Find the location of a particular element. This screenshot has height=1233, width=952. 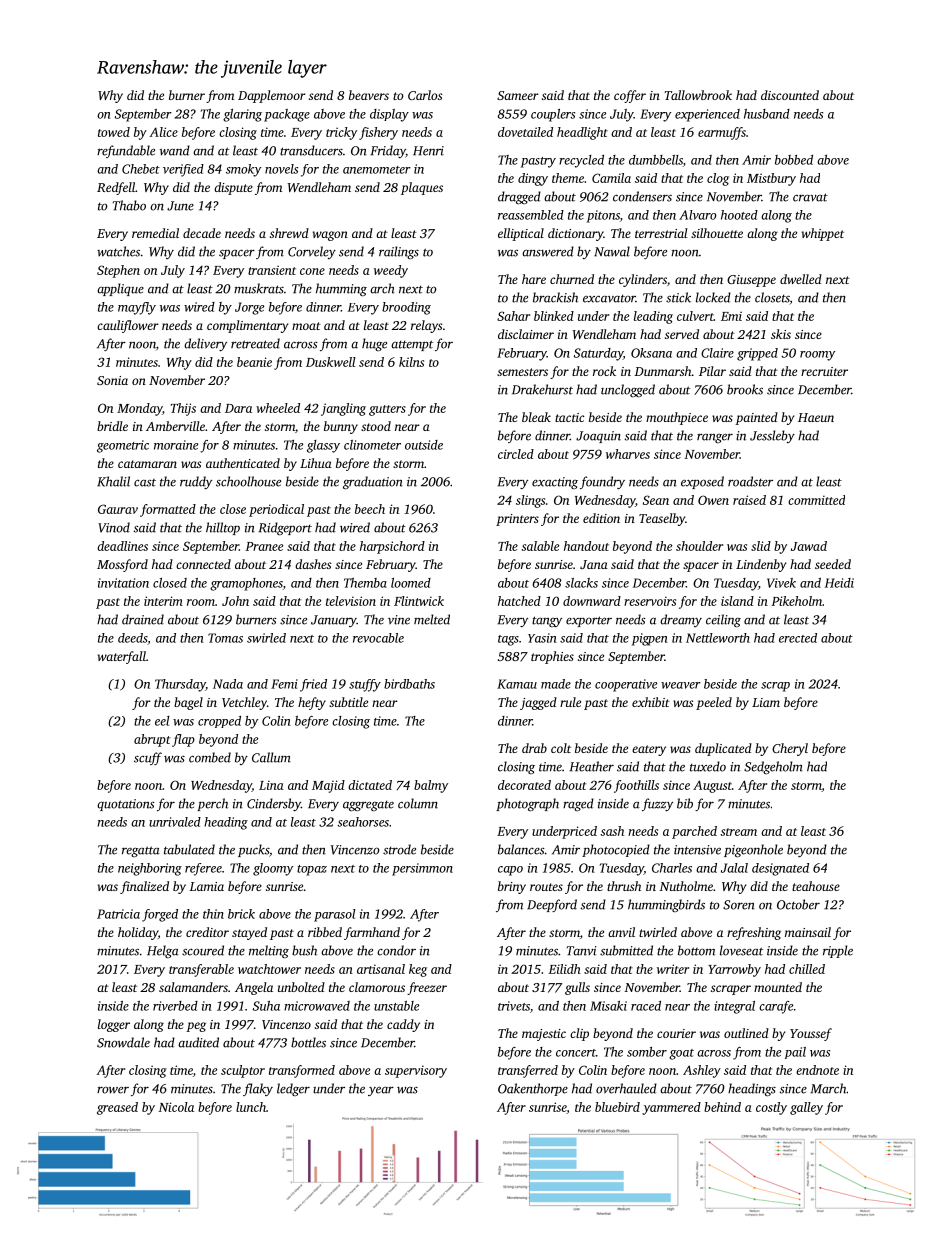

farmhand is located at coordinates (372, 933).
